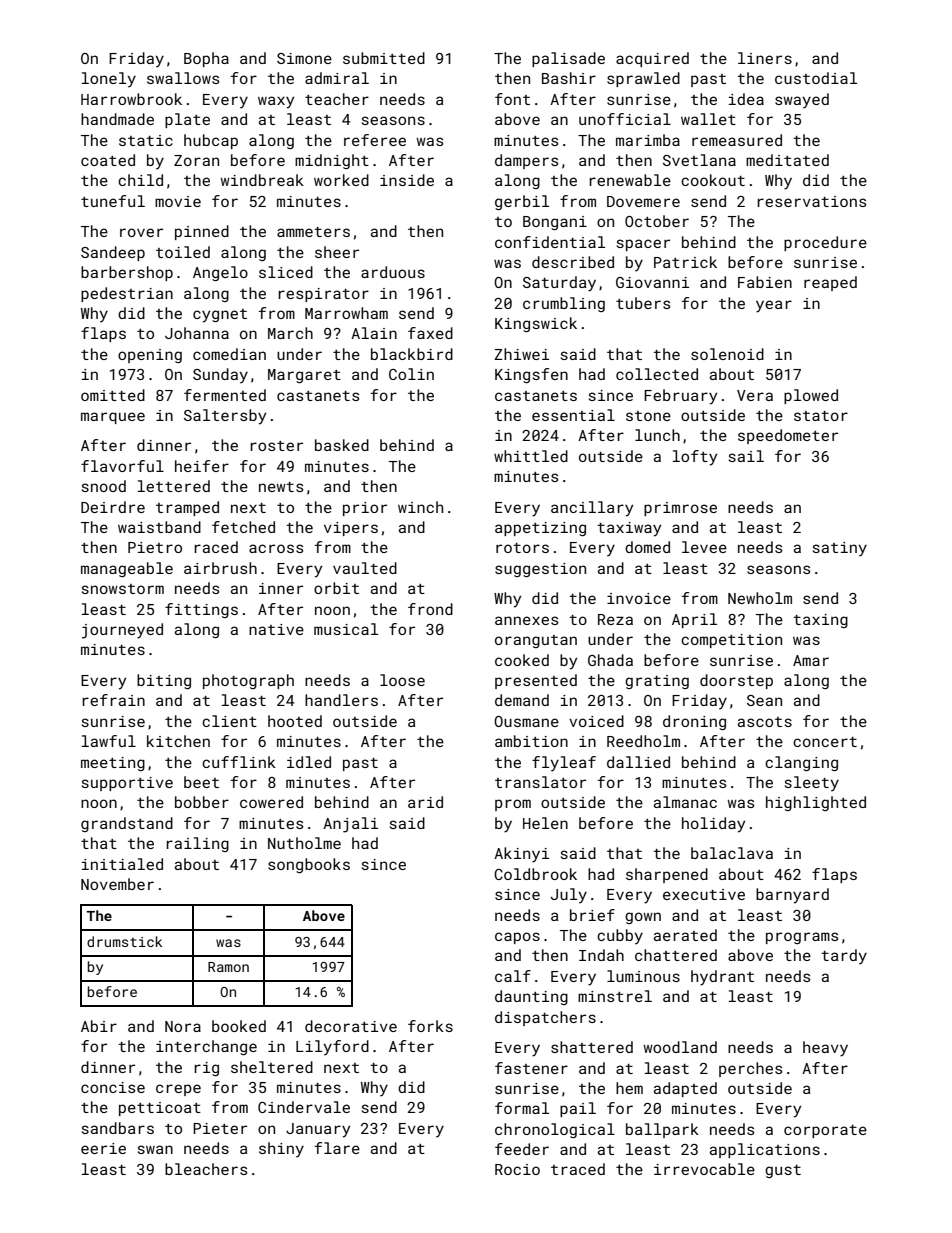 The width and height of the screenshot is (952, 1233). What do you see at coordinates (513, 976) in the screenshot?
I see `calf` at bounding box center [513, 976].
